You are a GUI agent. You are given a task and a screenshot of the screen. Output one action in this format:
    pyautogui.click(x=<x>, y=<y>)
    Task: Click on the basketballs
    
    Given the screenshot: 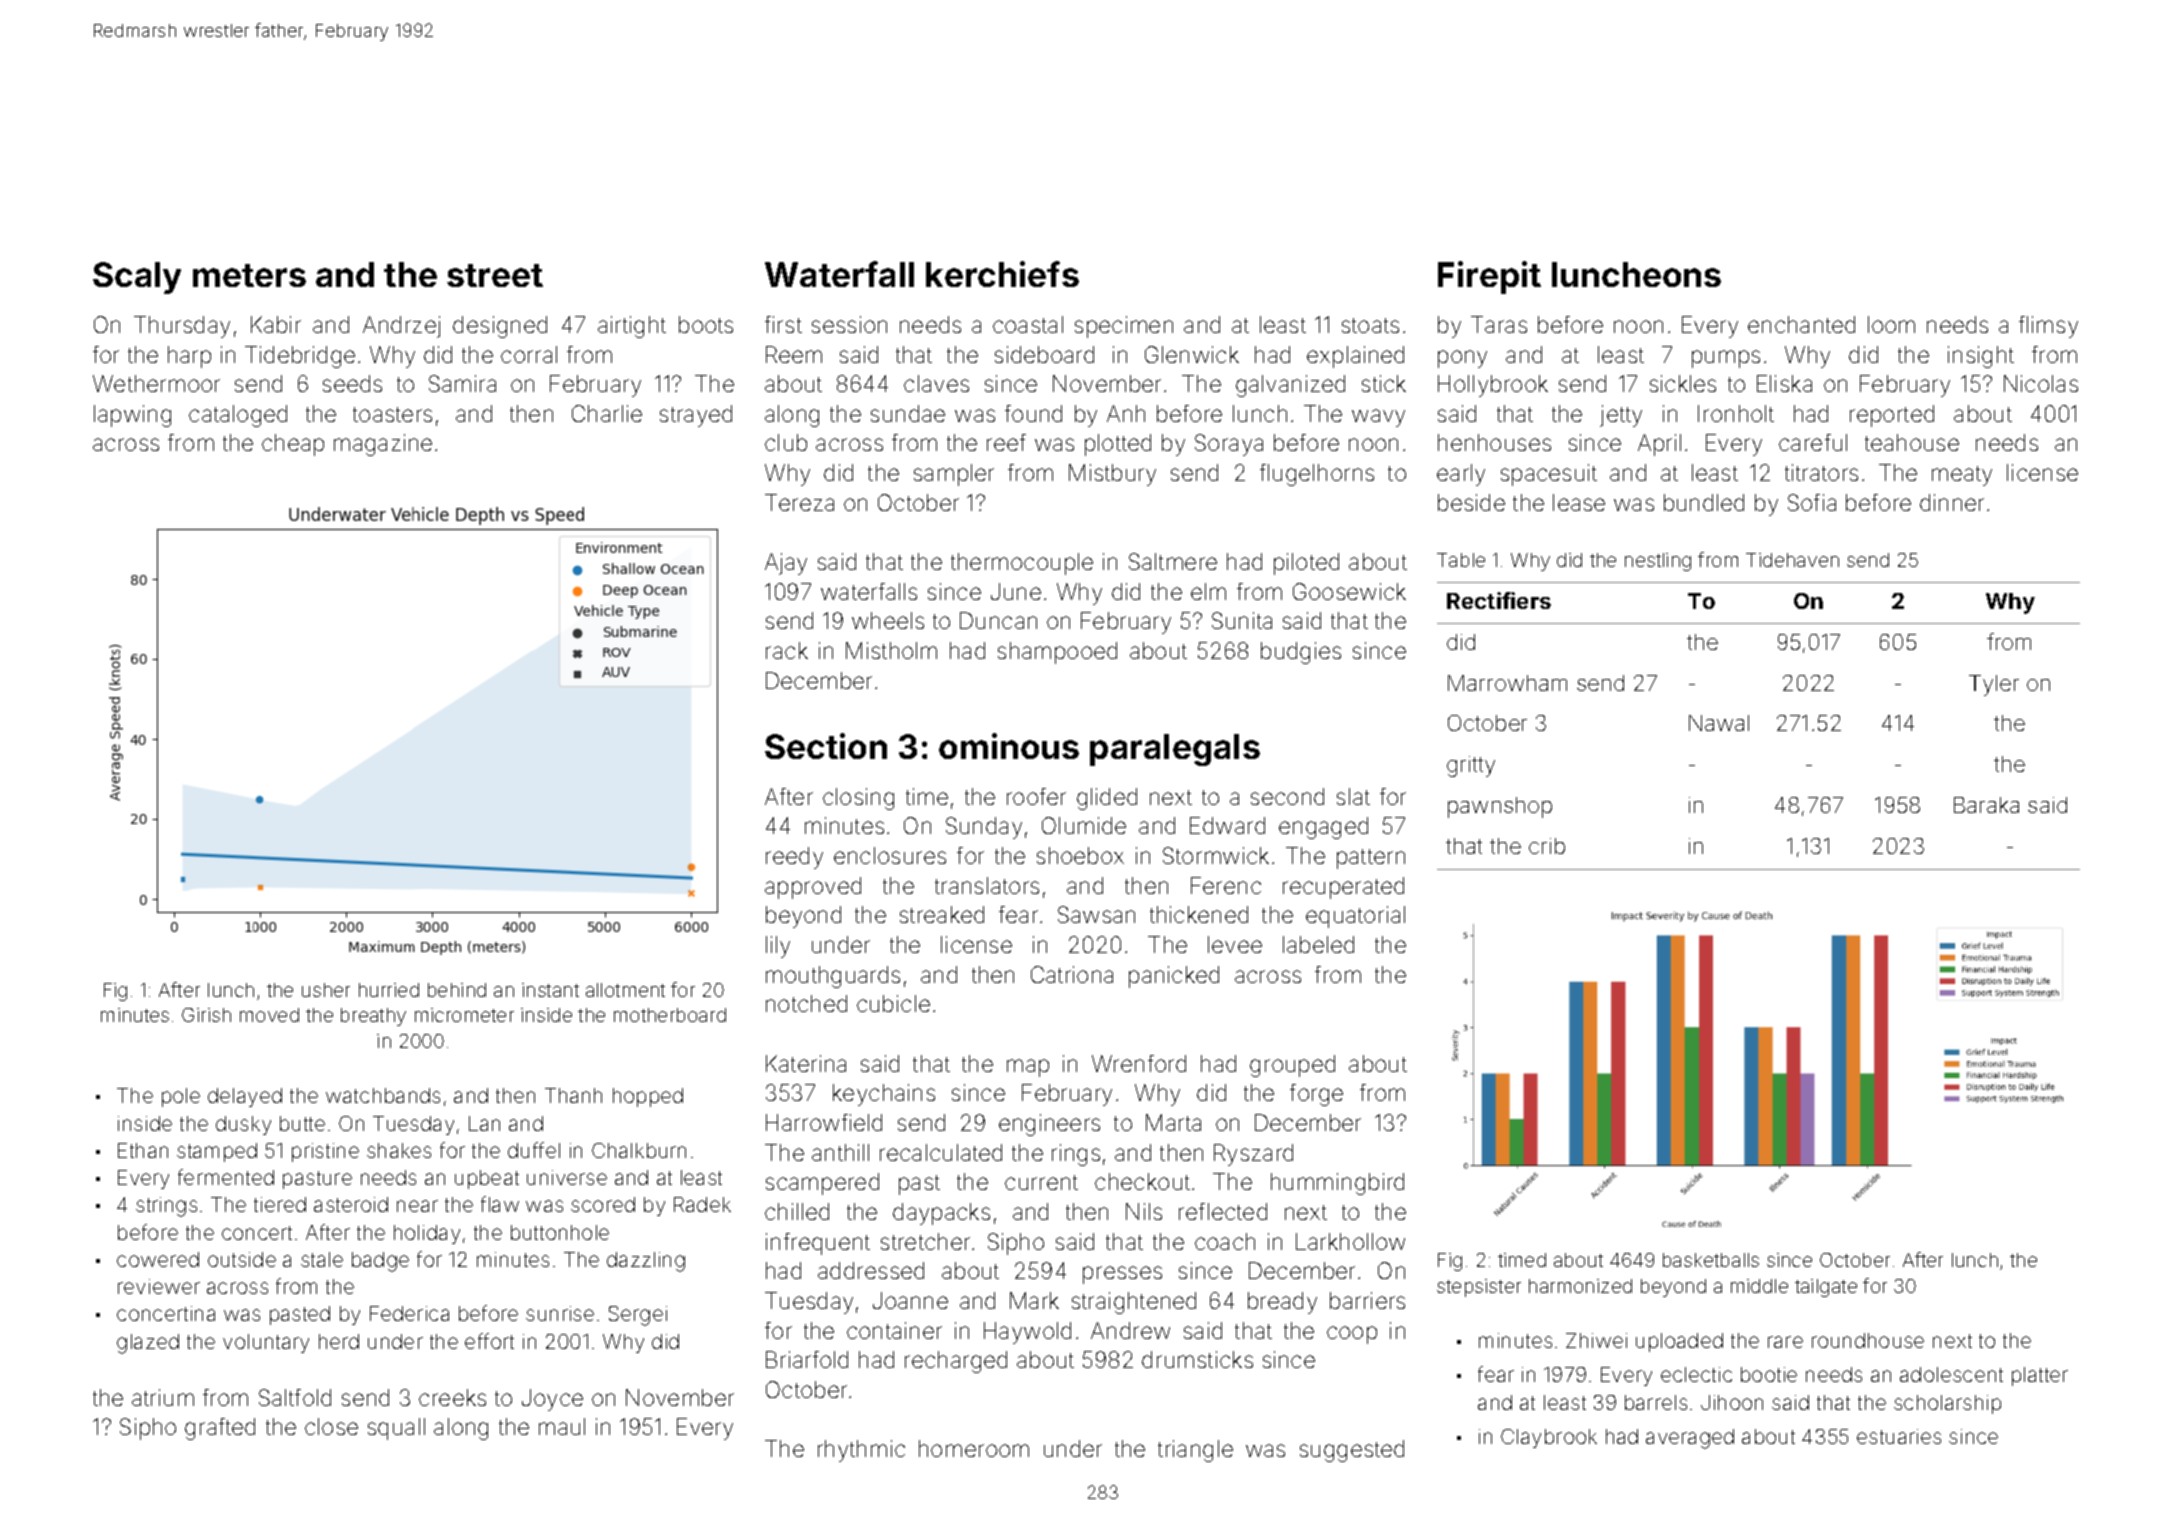 What is the action you would take?
    pyautogui.click(x=1711, y=1260)
